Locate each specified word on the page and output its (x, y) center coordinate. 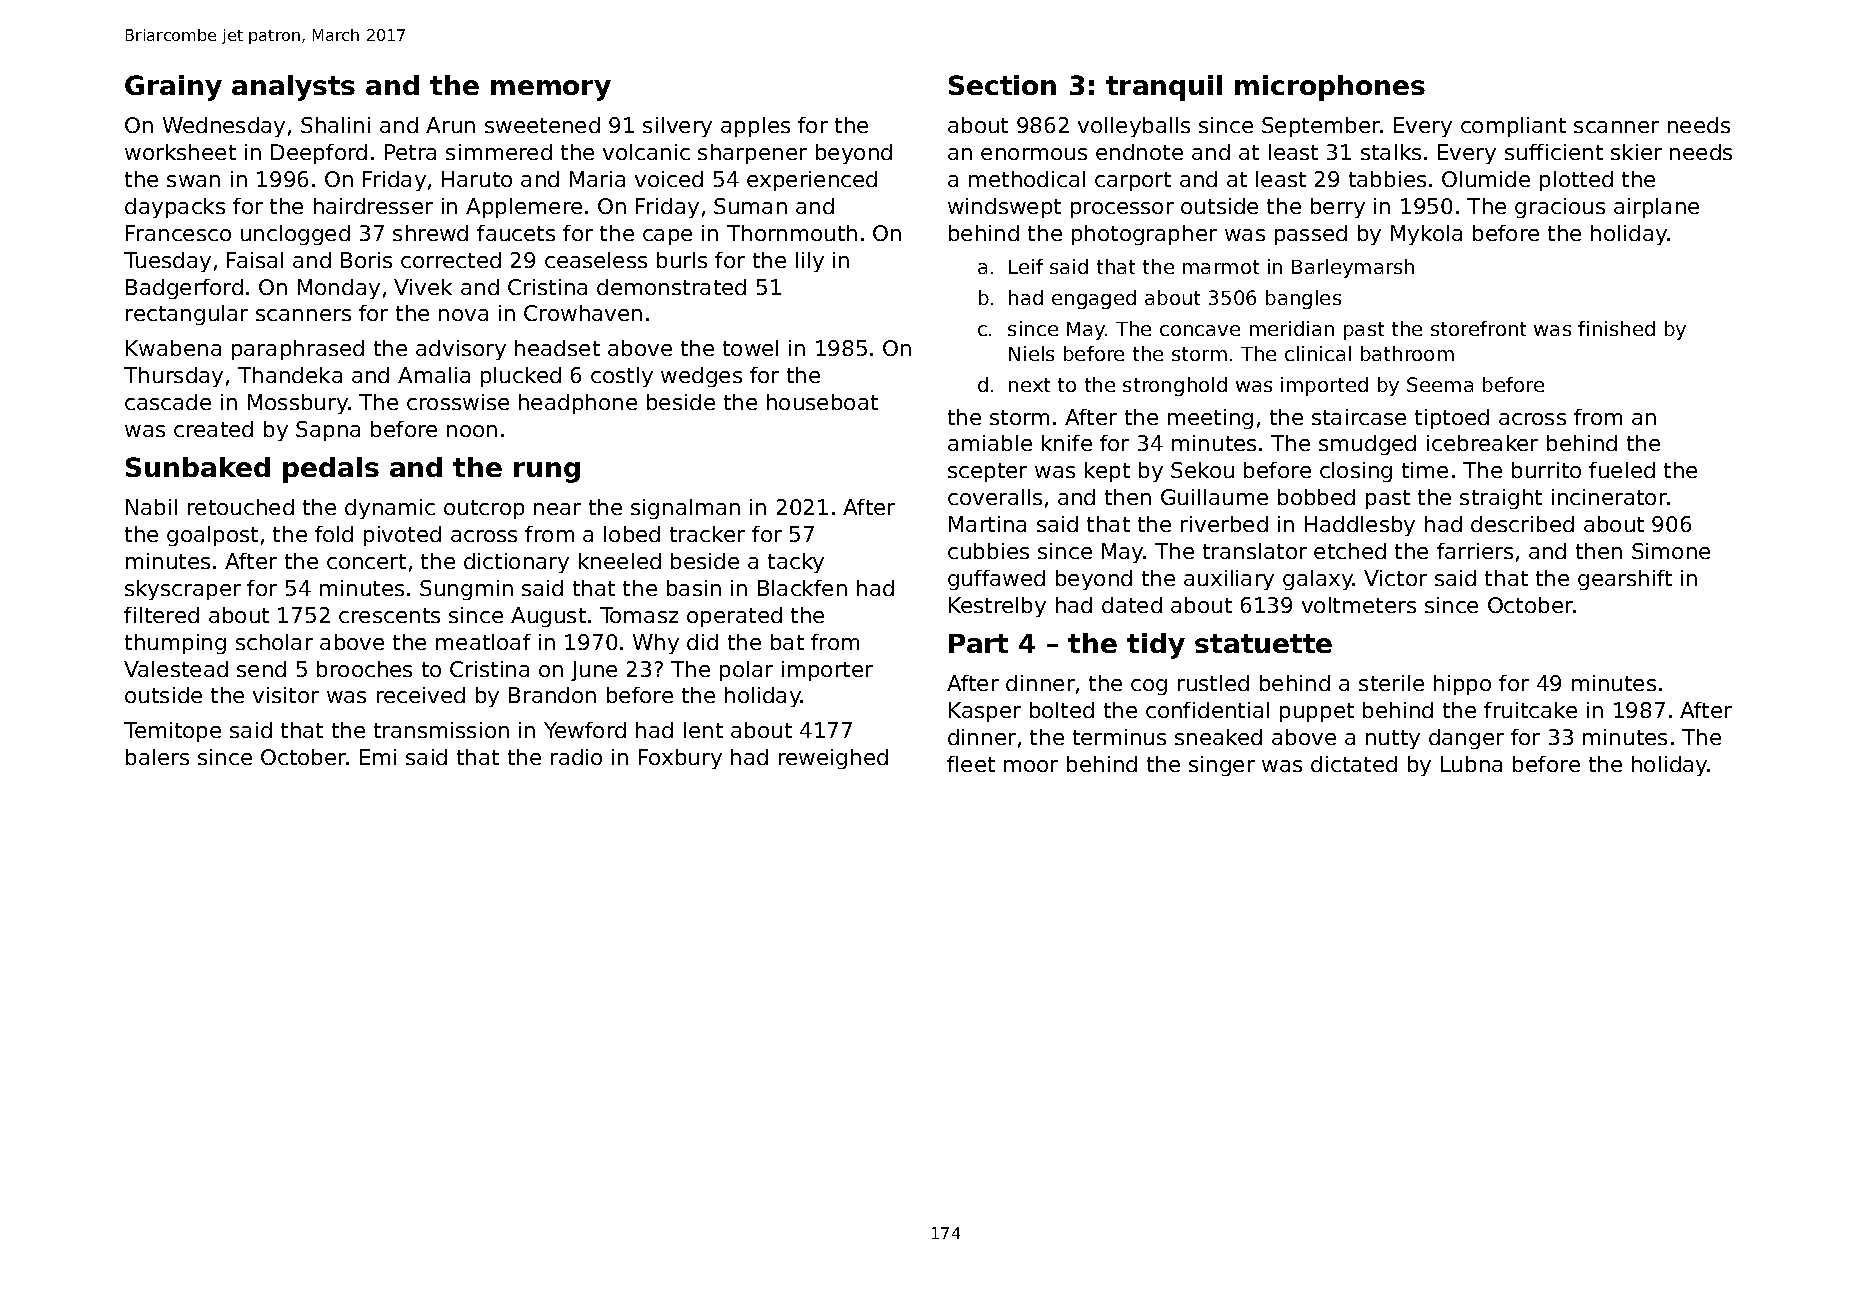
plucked (521, 377)
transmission (441, 730)
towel (750, 348)
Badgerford (184, 289)
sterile (1391, 683)
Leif (1026, 266)
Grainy (173, 88)
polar (746, 671)
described (1522, 524)
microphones (1330, 88)
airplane (1656, 208)
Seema (1440, 384)
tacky (796, 563)
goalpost (212, 536)
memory (551, 90)
